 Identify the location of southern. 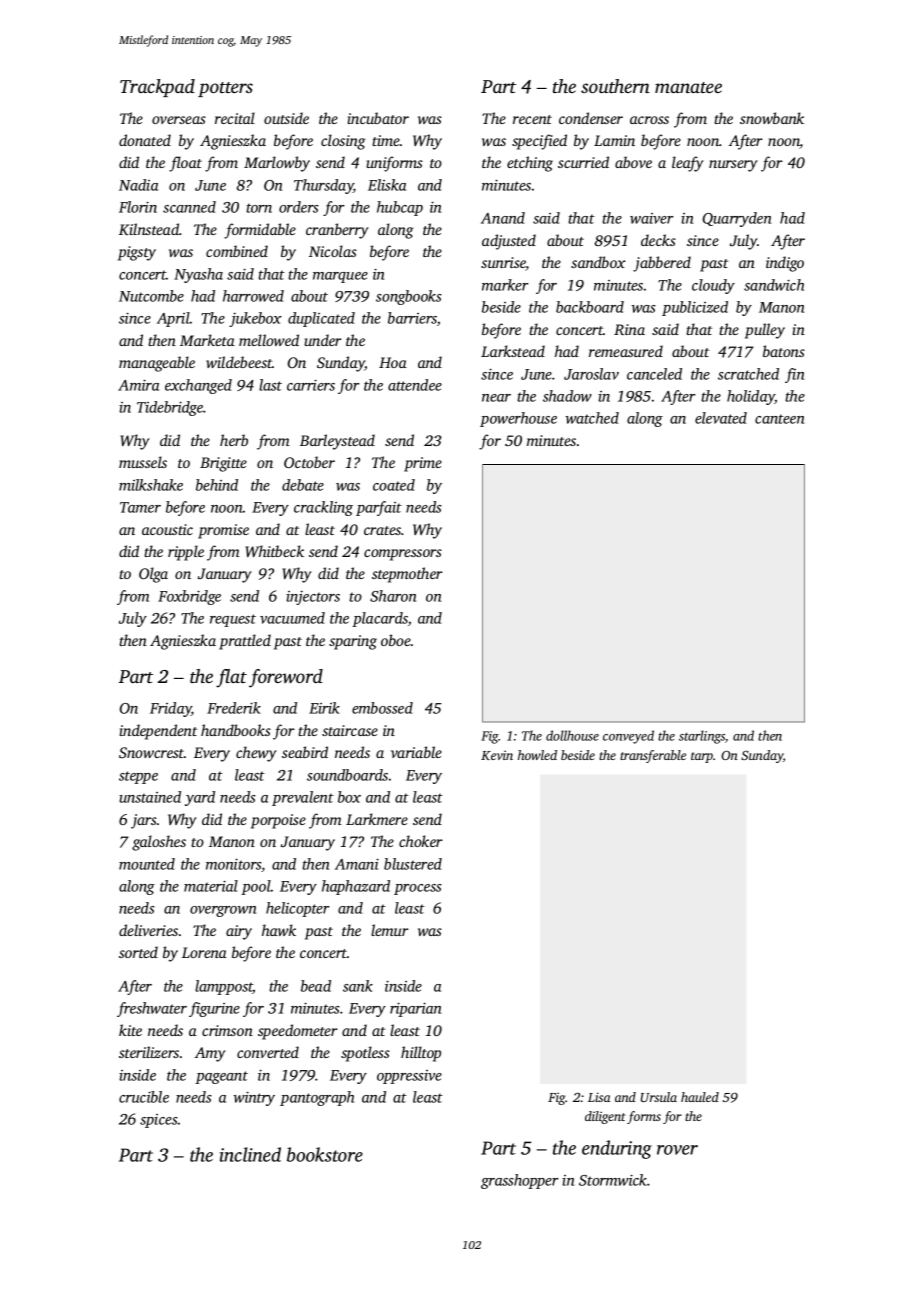
(615, 86).
